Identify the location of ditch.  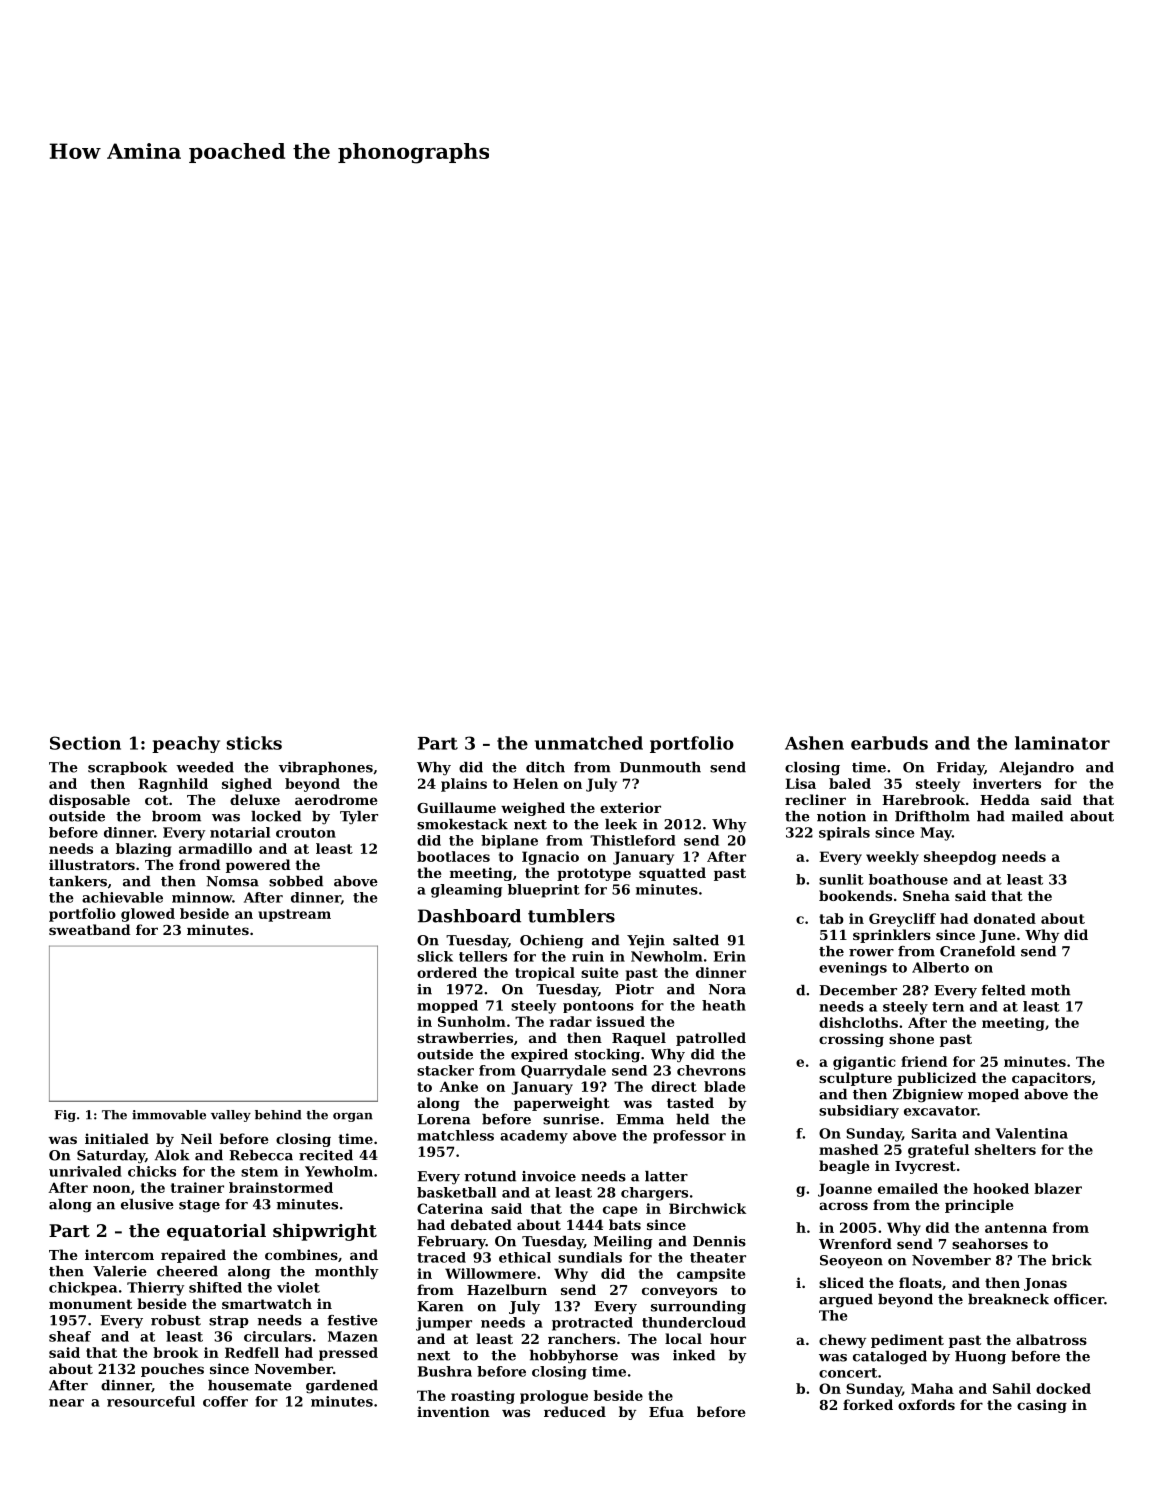
(545, 767).
